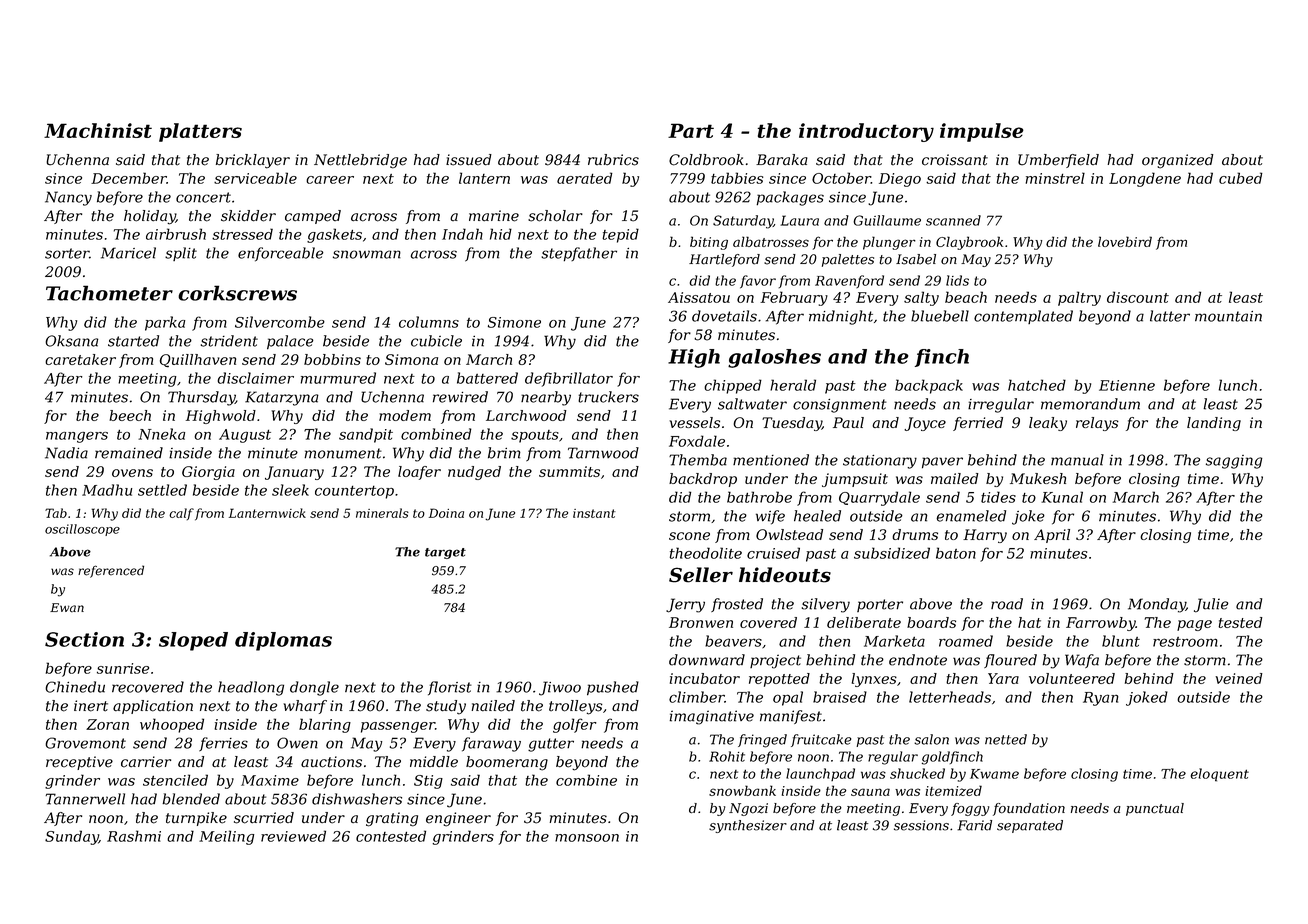 The height and width of the screenshot is (924, 1308). I want to click on organized, so click(1177, 161).
